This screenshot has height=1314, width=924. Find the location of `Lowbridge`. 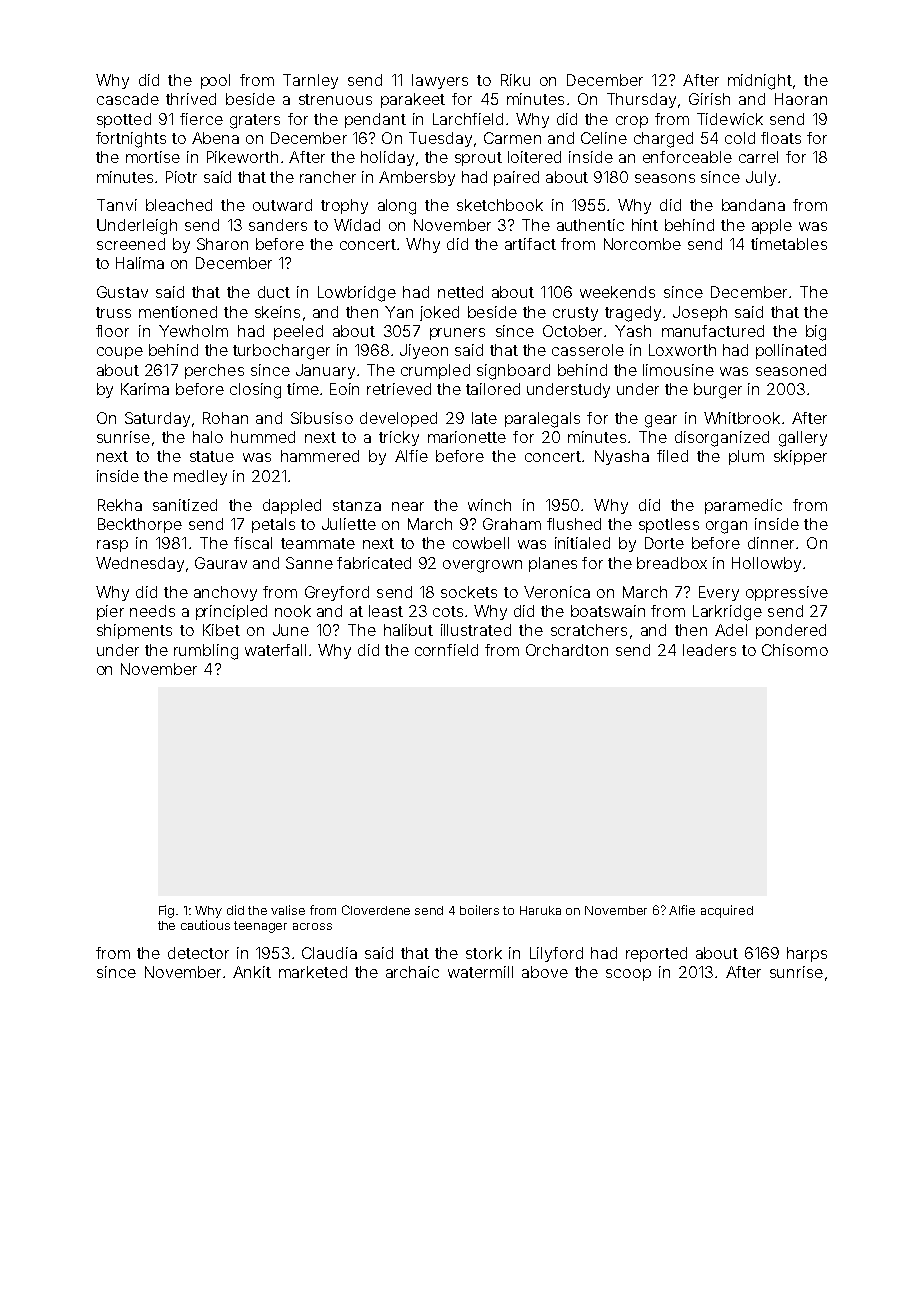

Lowbridge is located at coordinates (357, 294).
